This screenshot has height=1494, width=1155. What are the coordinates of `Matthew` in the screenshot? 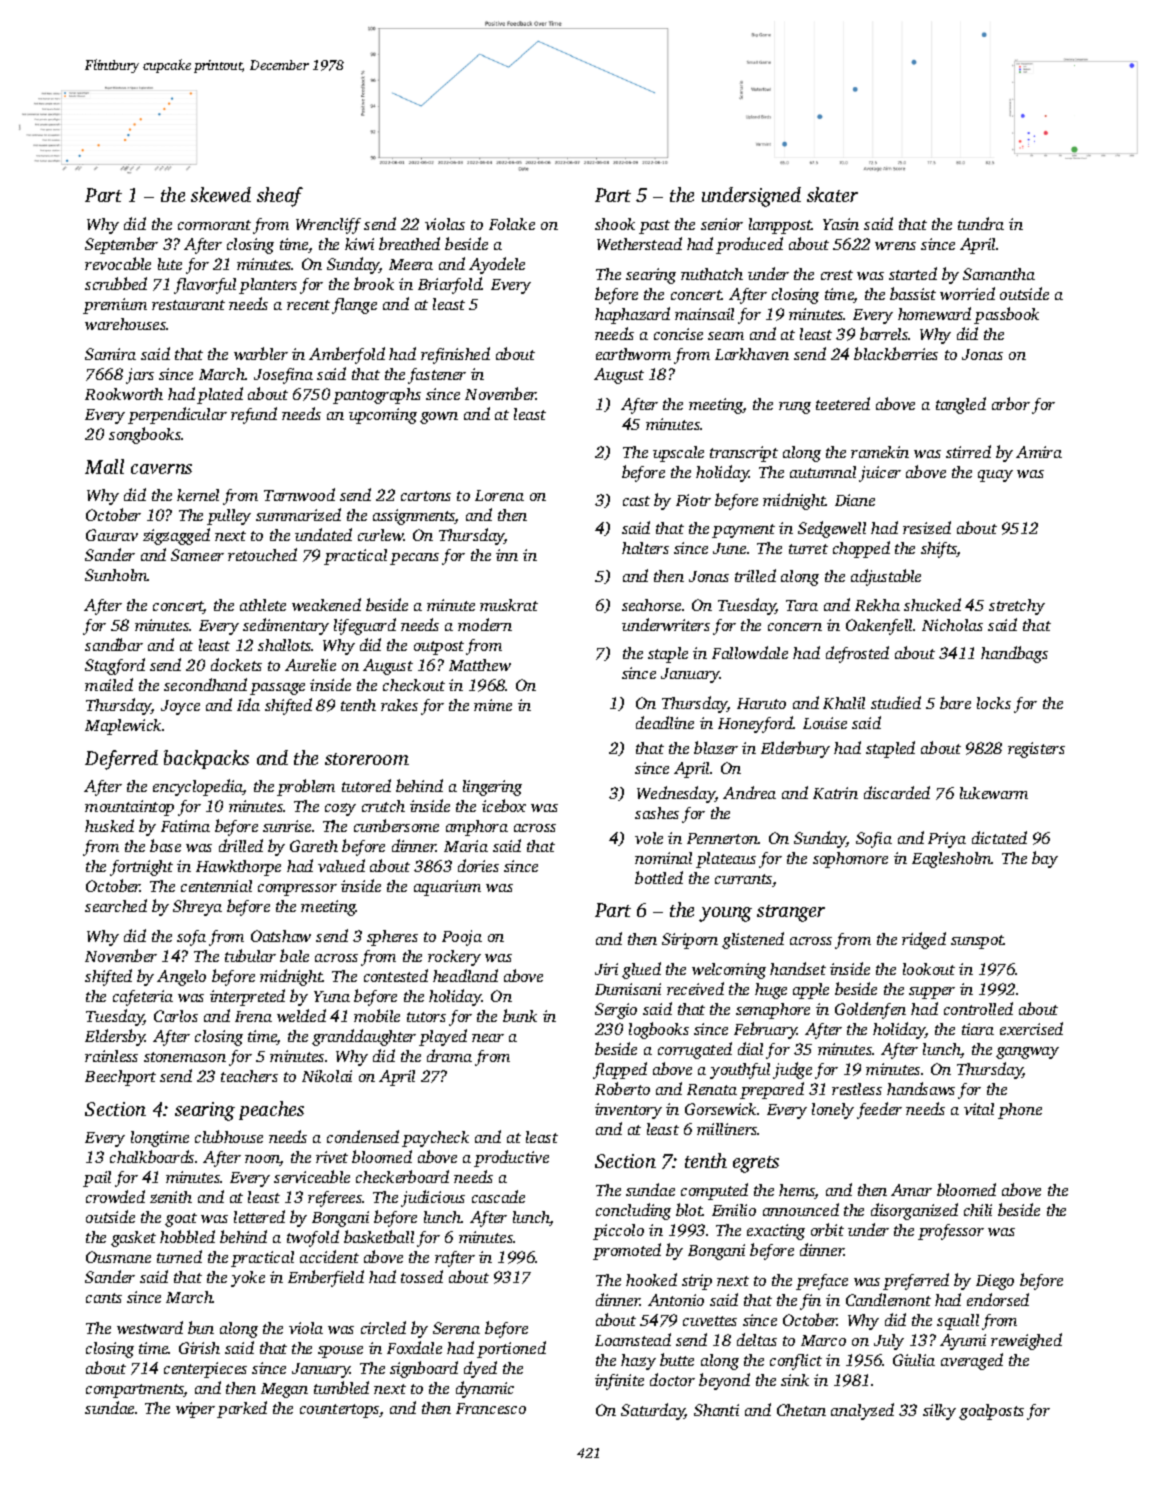 It's located at (480, 665).
